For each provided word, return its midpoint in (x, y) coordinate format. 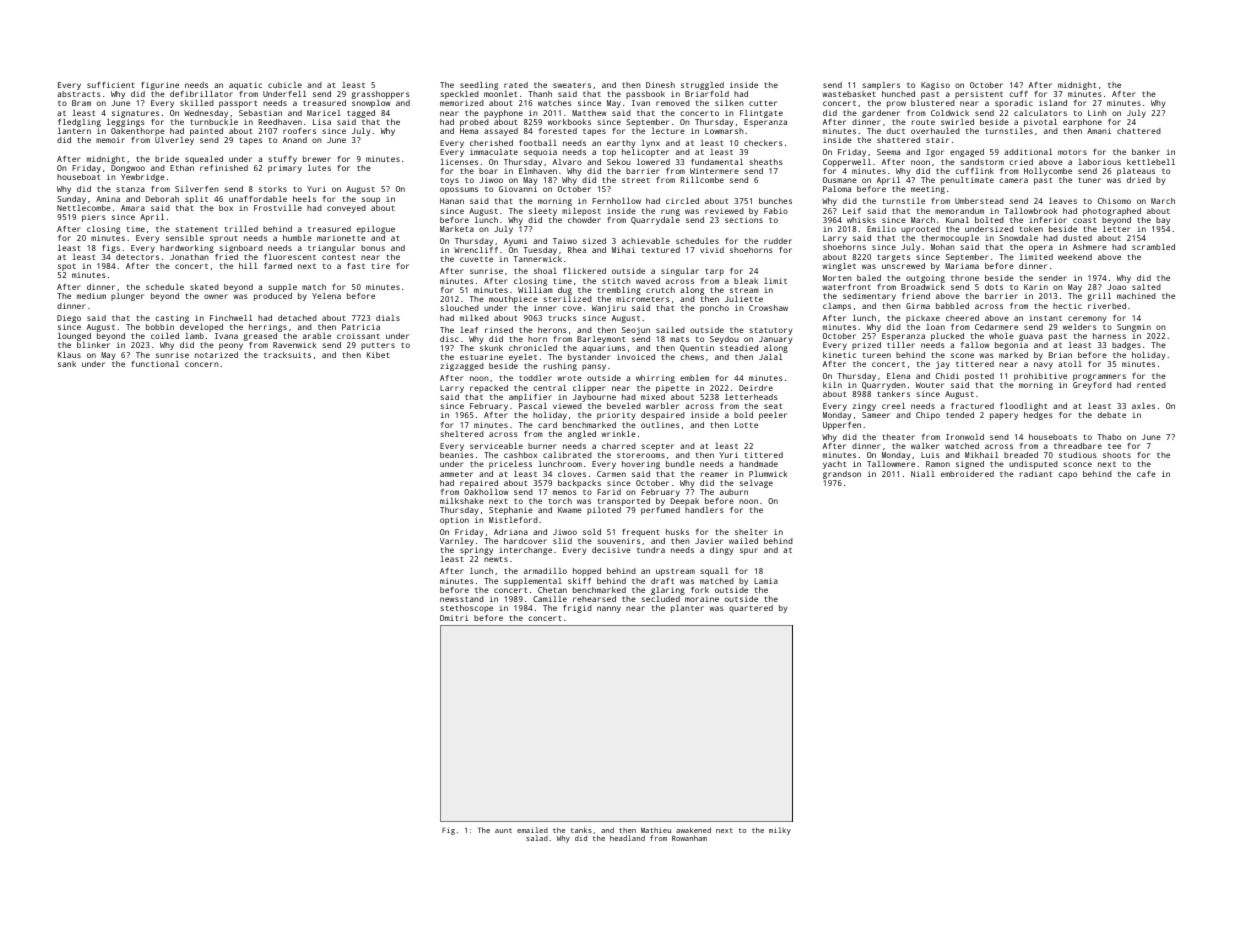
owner (216, 296)
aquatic (245, 86)
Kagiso (935, 86)
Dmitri (454, 618)
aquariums (604, 349)
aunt (503, 830)
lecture (668, 131)
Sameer (876, 415)
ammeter (456, 474)
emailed (532, 830)
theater (898, 437)
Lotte (746, 425)
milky (780, 831)
